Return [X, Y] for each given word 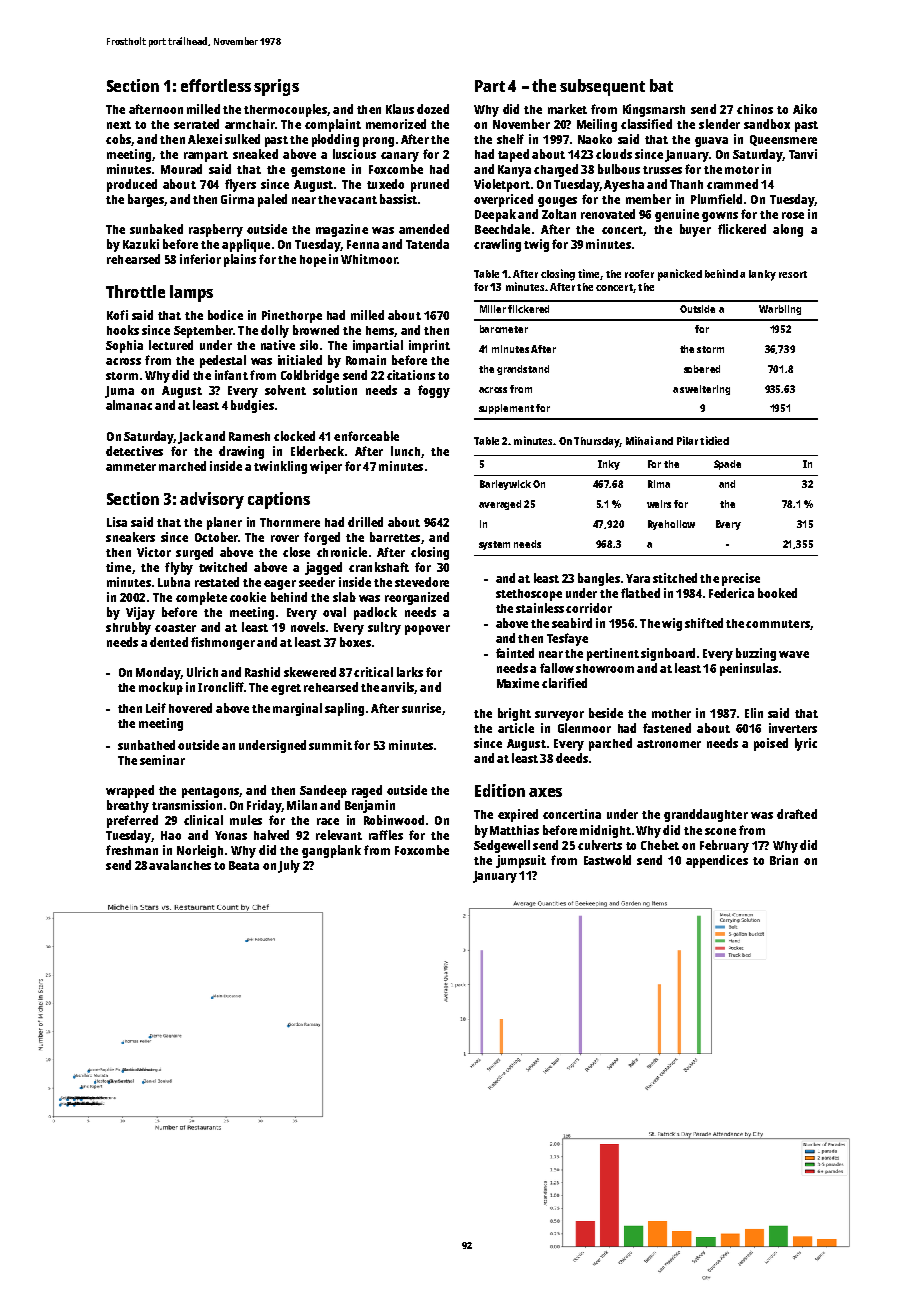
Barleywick [505, 485]
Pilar [687, 440]
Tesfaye [567, 639]
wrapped [130, 791]
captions [279, 500]
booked [777, 593]
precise [741, 579]
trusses [662, 170]
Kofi [117, 315]
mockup [161, 688]
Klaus [400, 109]
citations [411, 375]
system [494, 545]
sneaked [255, 154]
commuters [778, 624]
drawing [241, 452]
